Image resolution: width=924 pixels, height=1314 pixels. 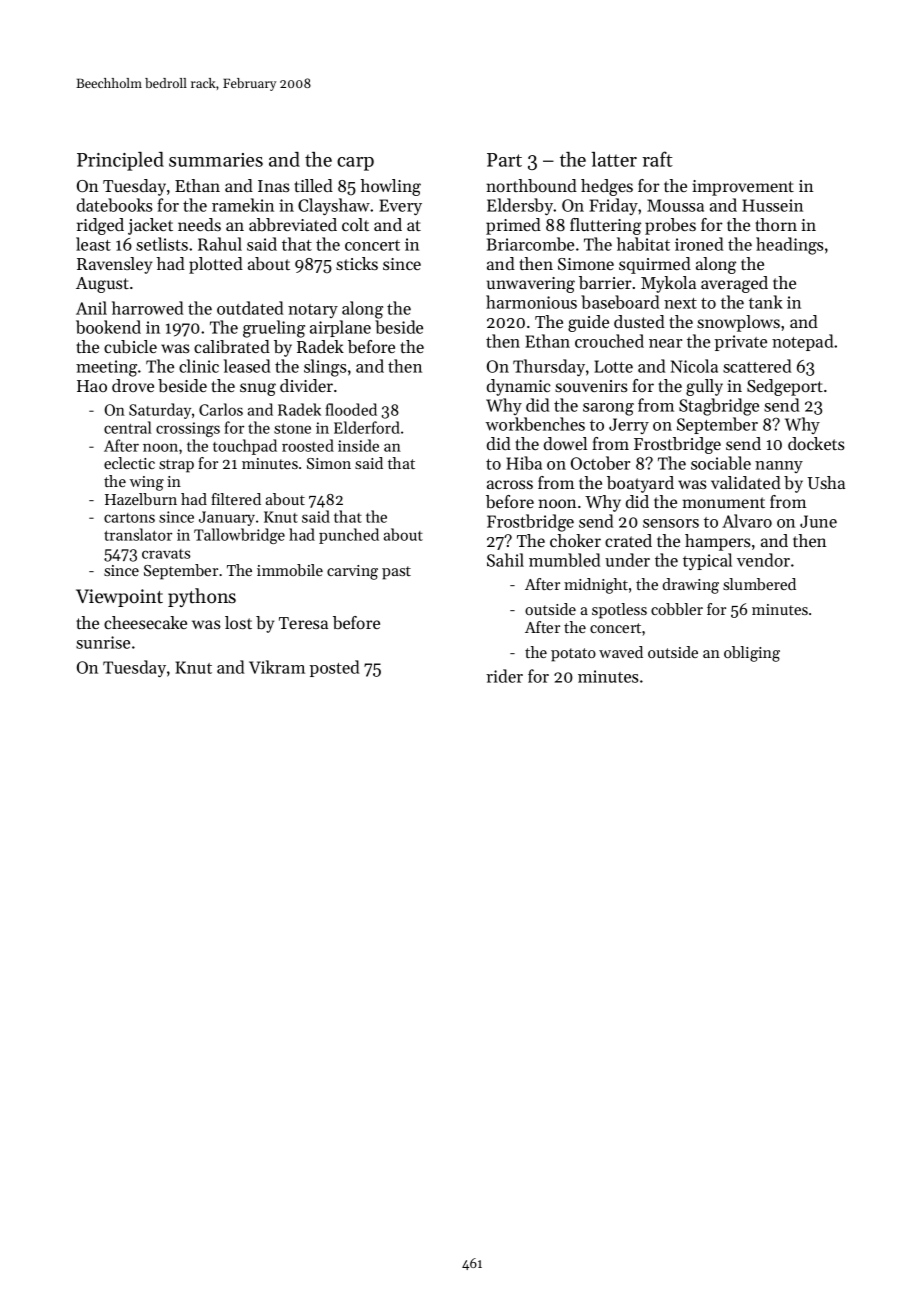 What do you see at coordinates (236, 499) in the page?
I see `filtered` at bounding box center [236, 499].
